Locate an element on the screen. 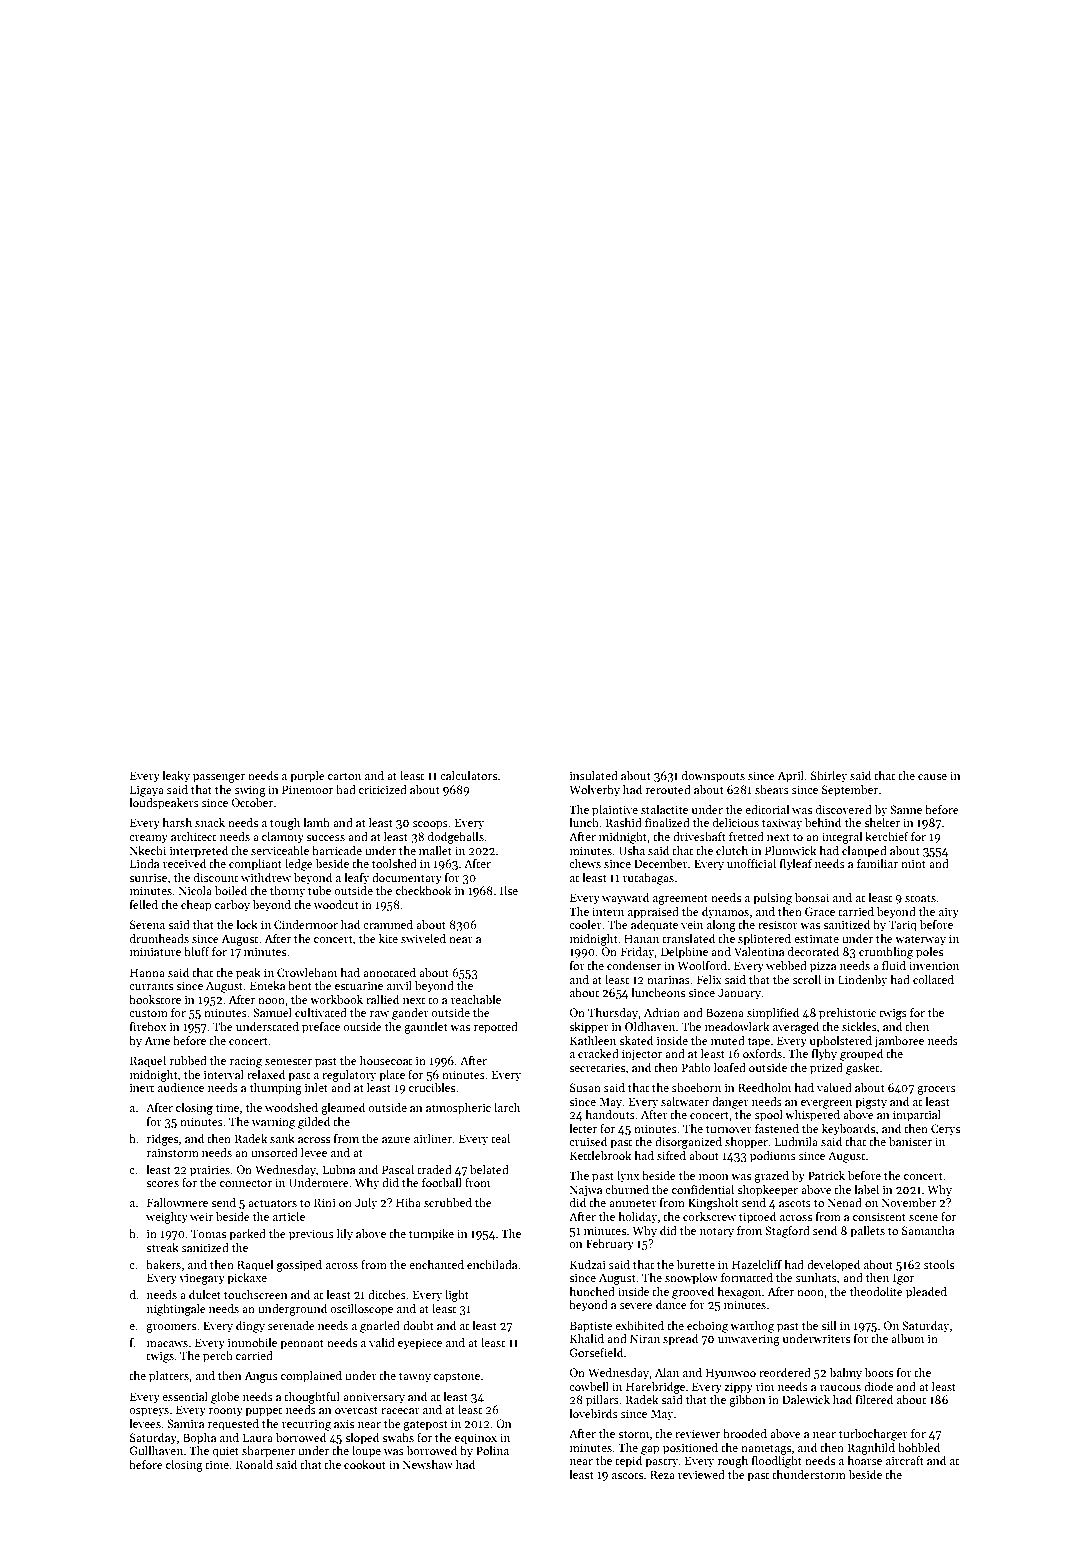 The image size is (1091, 1542). impartial is located at coordinates (917, 1116).
